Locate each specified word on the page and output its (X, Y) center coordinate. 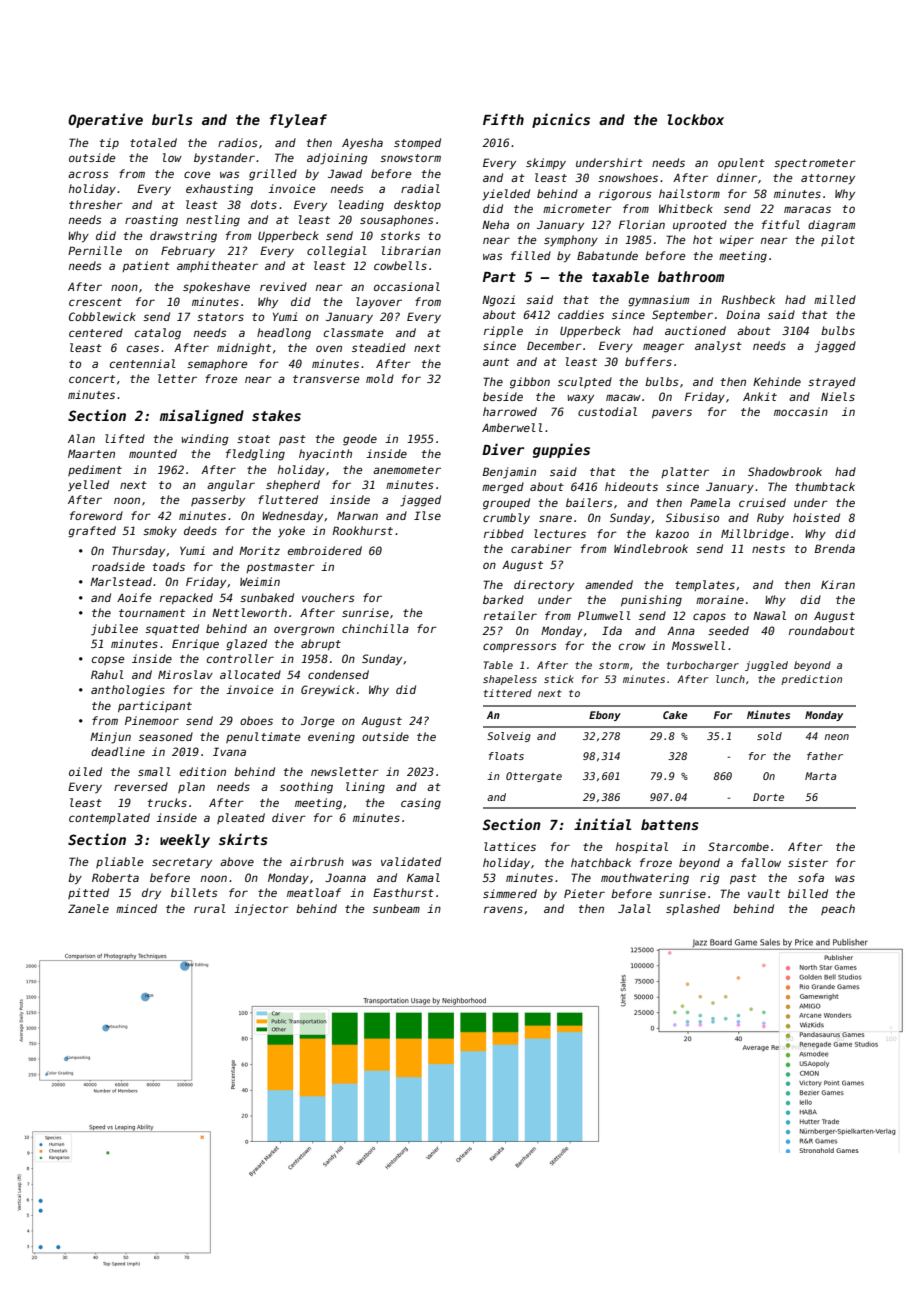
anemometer (407, 470)
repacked (186, 598)
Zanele (88, 908)
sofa (811, 877)
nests (768, 549)
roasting (151, 221)
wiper (737, 240)
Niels (838, 396)
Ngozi (498, 301)
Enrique (195, 644)
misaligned (202, 416)
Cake (675, 715)
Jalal (634, 908)
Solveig (509, 737)
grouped (506, 504)
